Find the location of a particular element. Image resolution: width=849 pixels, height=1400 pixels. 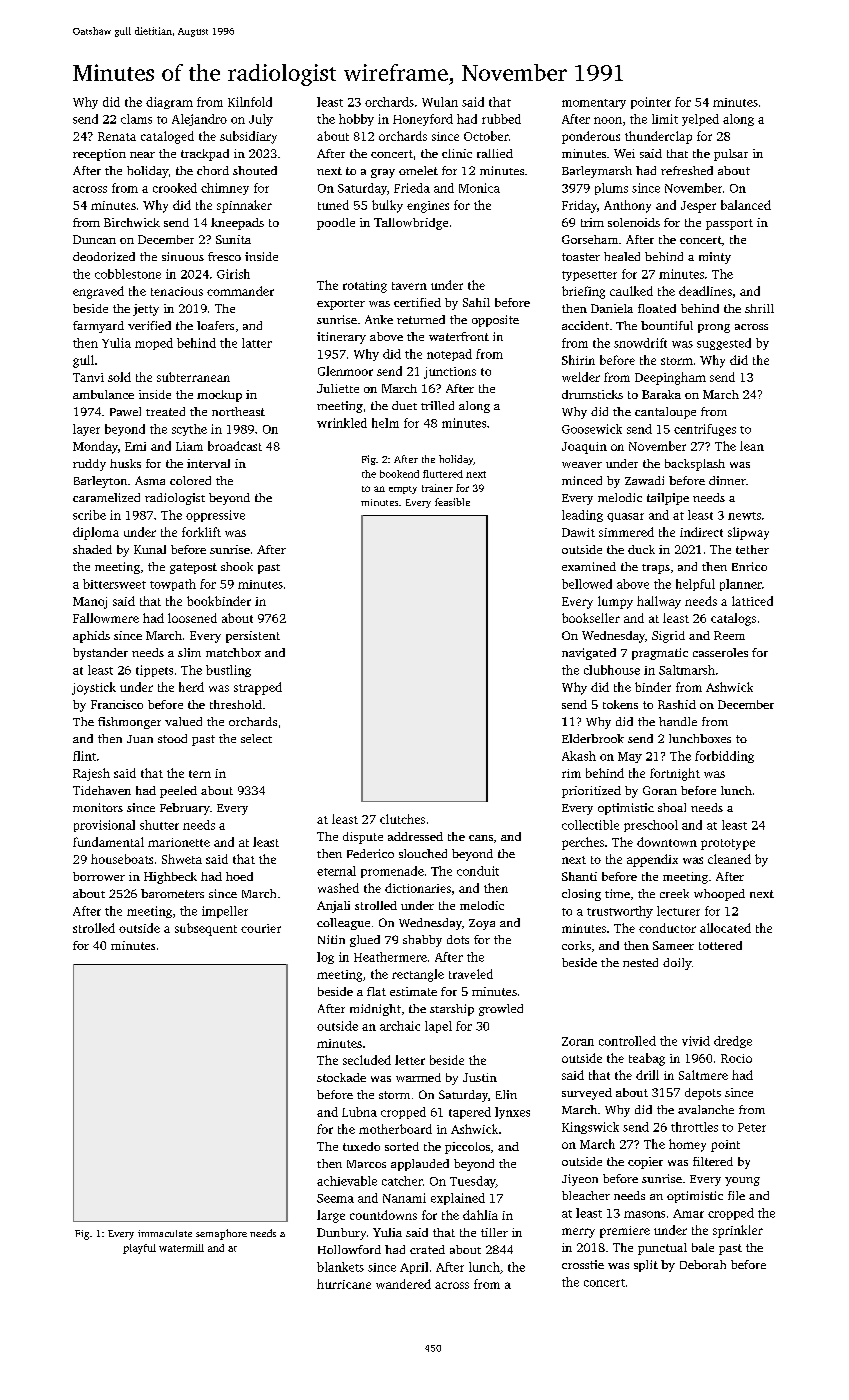

reception is located at coordinates (99, 155).
